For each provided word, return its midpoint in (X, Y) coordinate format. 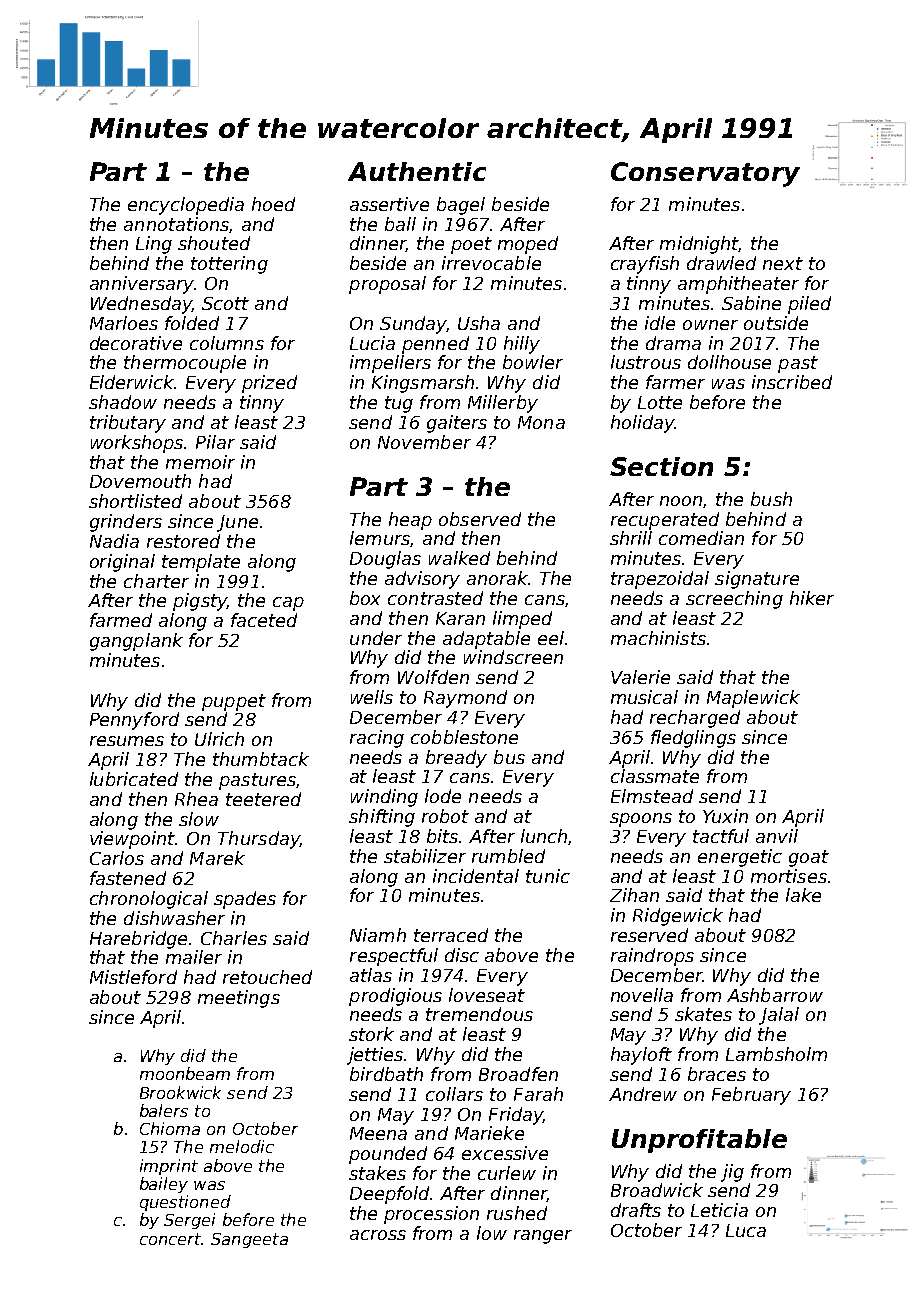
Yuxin (725, 816)
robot (445, 816)
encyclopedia (186, 206)
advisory (422, 580)
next (783, 263)
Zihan (634, 895)
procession (431, 1215)
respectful (394, 957)
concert (170, 1239)
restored (183, 541)
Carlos (117, 858)
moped (528, 245)
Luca (746, 1230)
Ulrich (219, 739)
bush (771, 499)
